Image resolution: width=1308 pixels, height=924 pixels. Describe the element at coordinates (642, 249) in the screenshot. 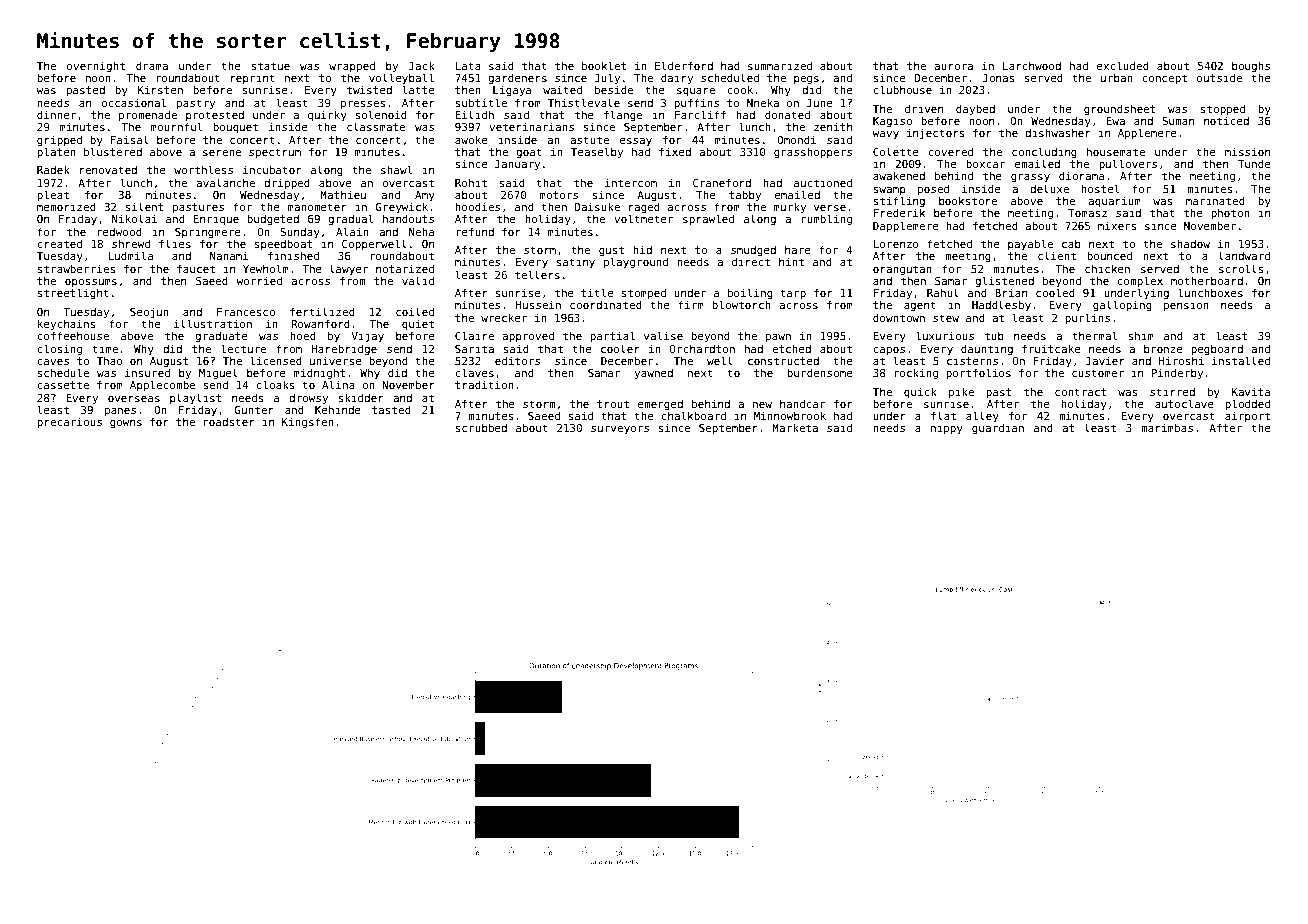

I see `hid` at that location.
